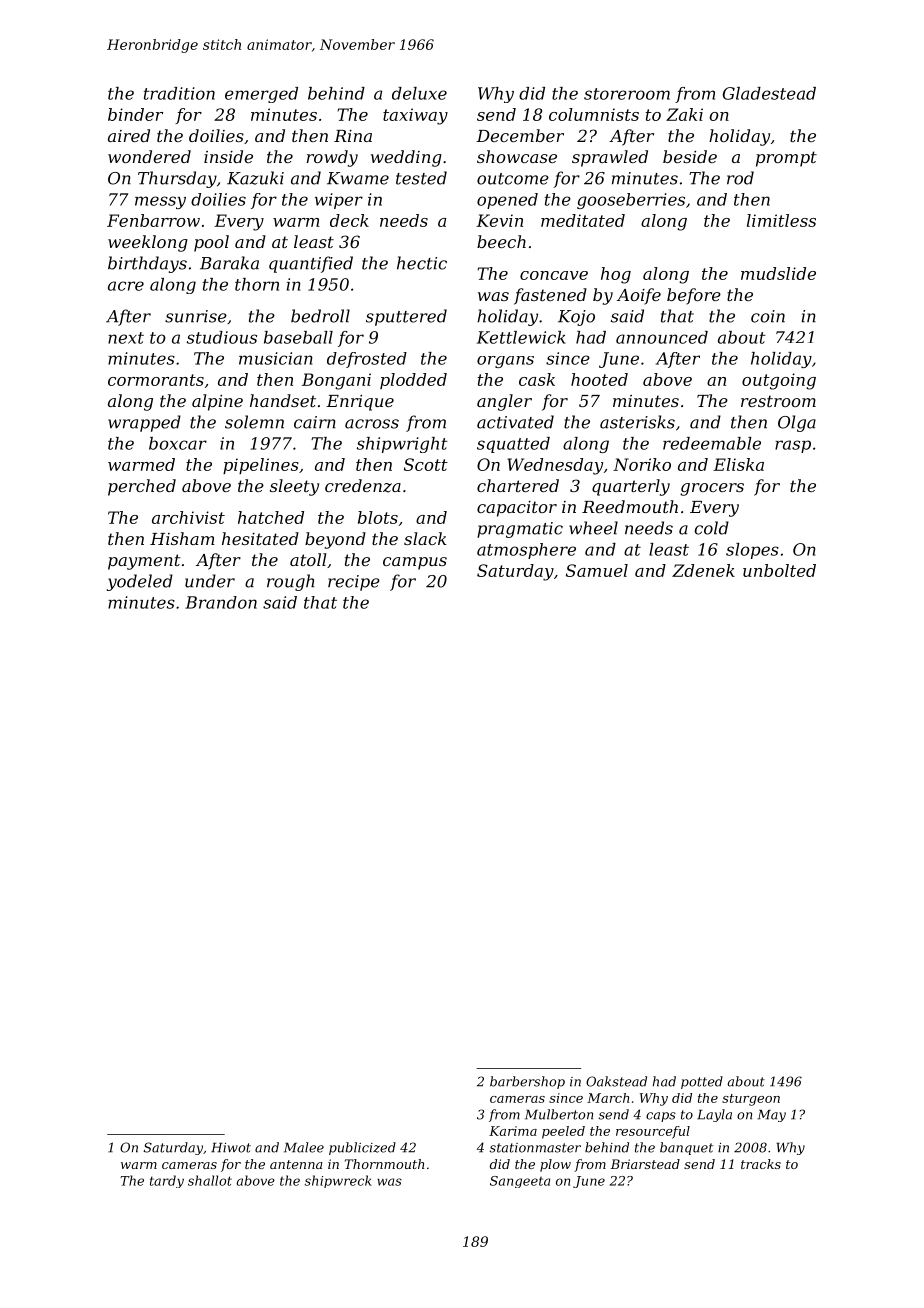  What do you see at coordinates (177, 179) in the screenshot?
I see `Thursday` at bounding box center [177, 179].
